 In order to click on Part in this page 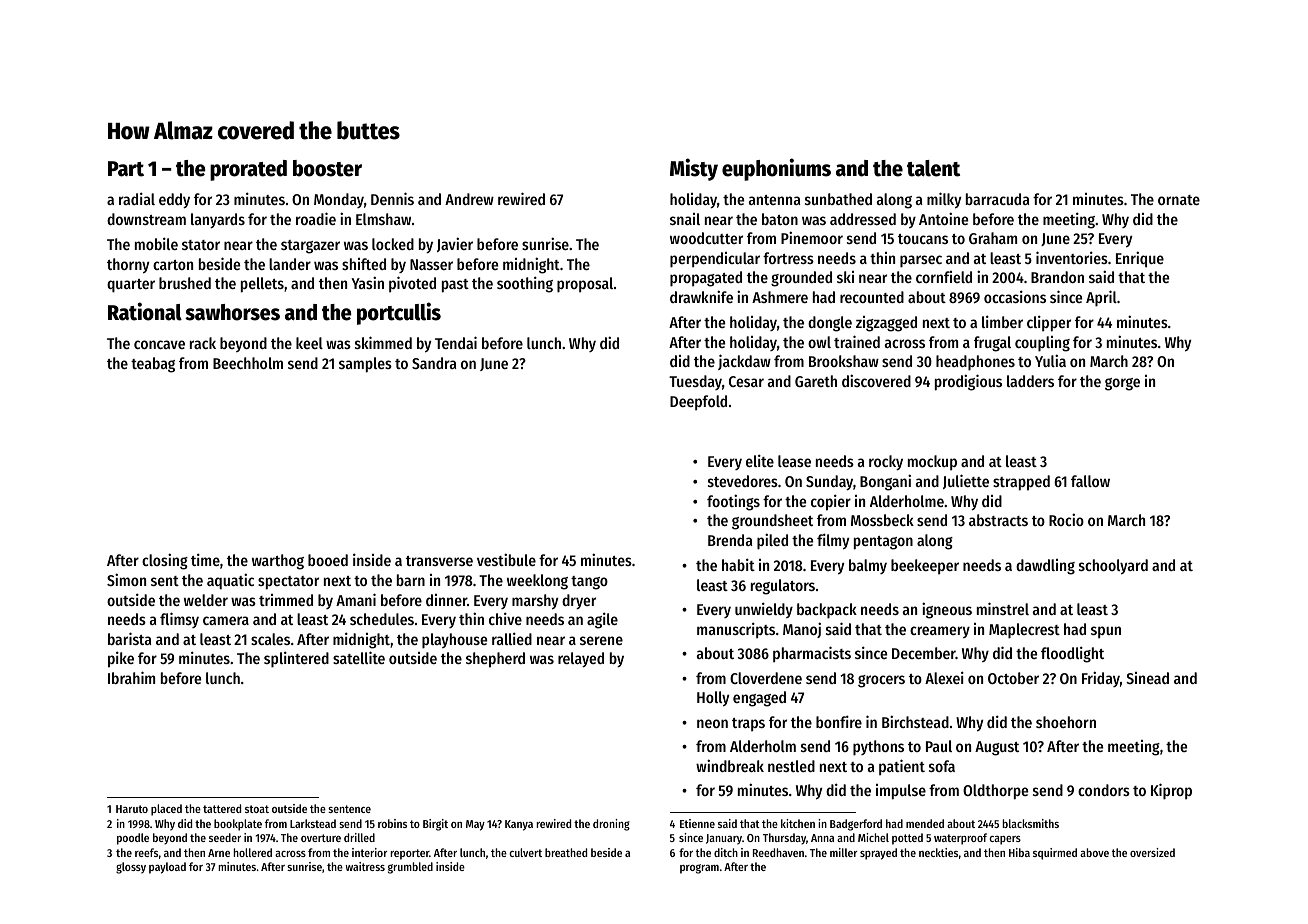, I will do `click(126, 169)`.
